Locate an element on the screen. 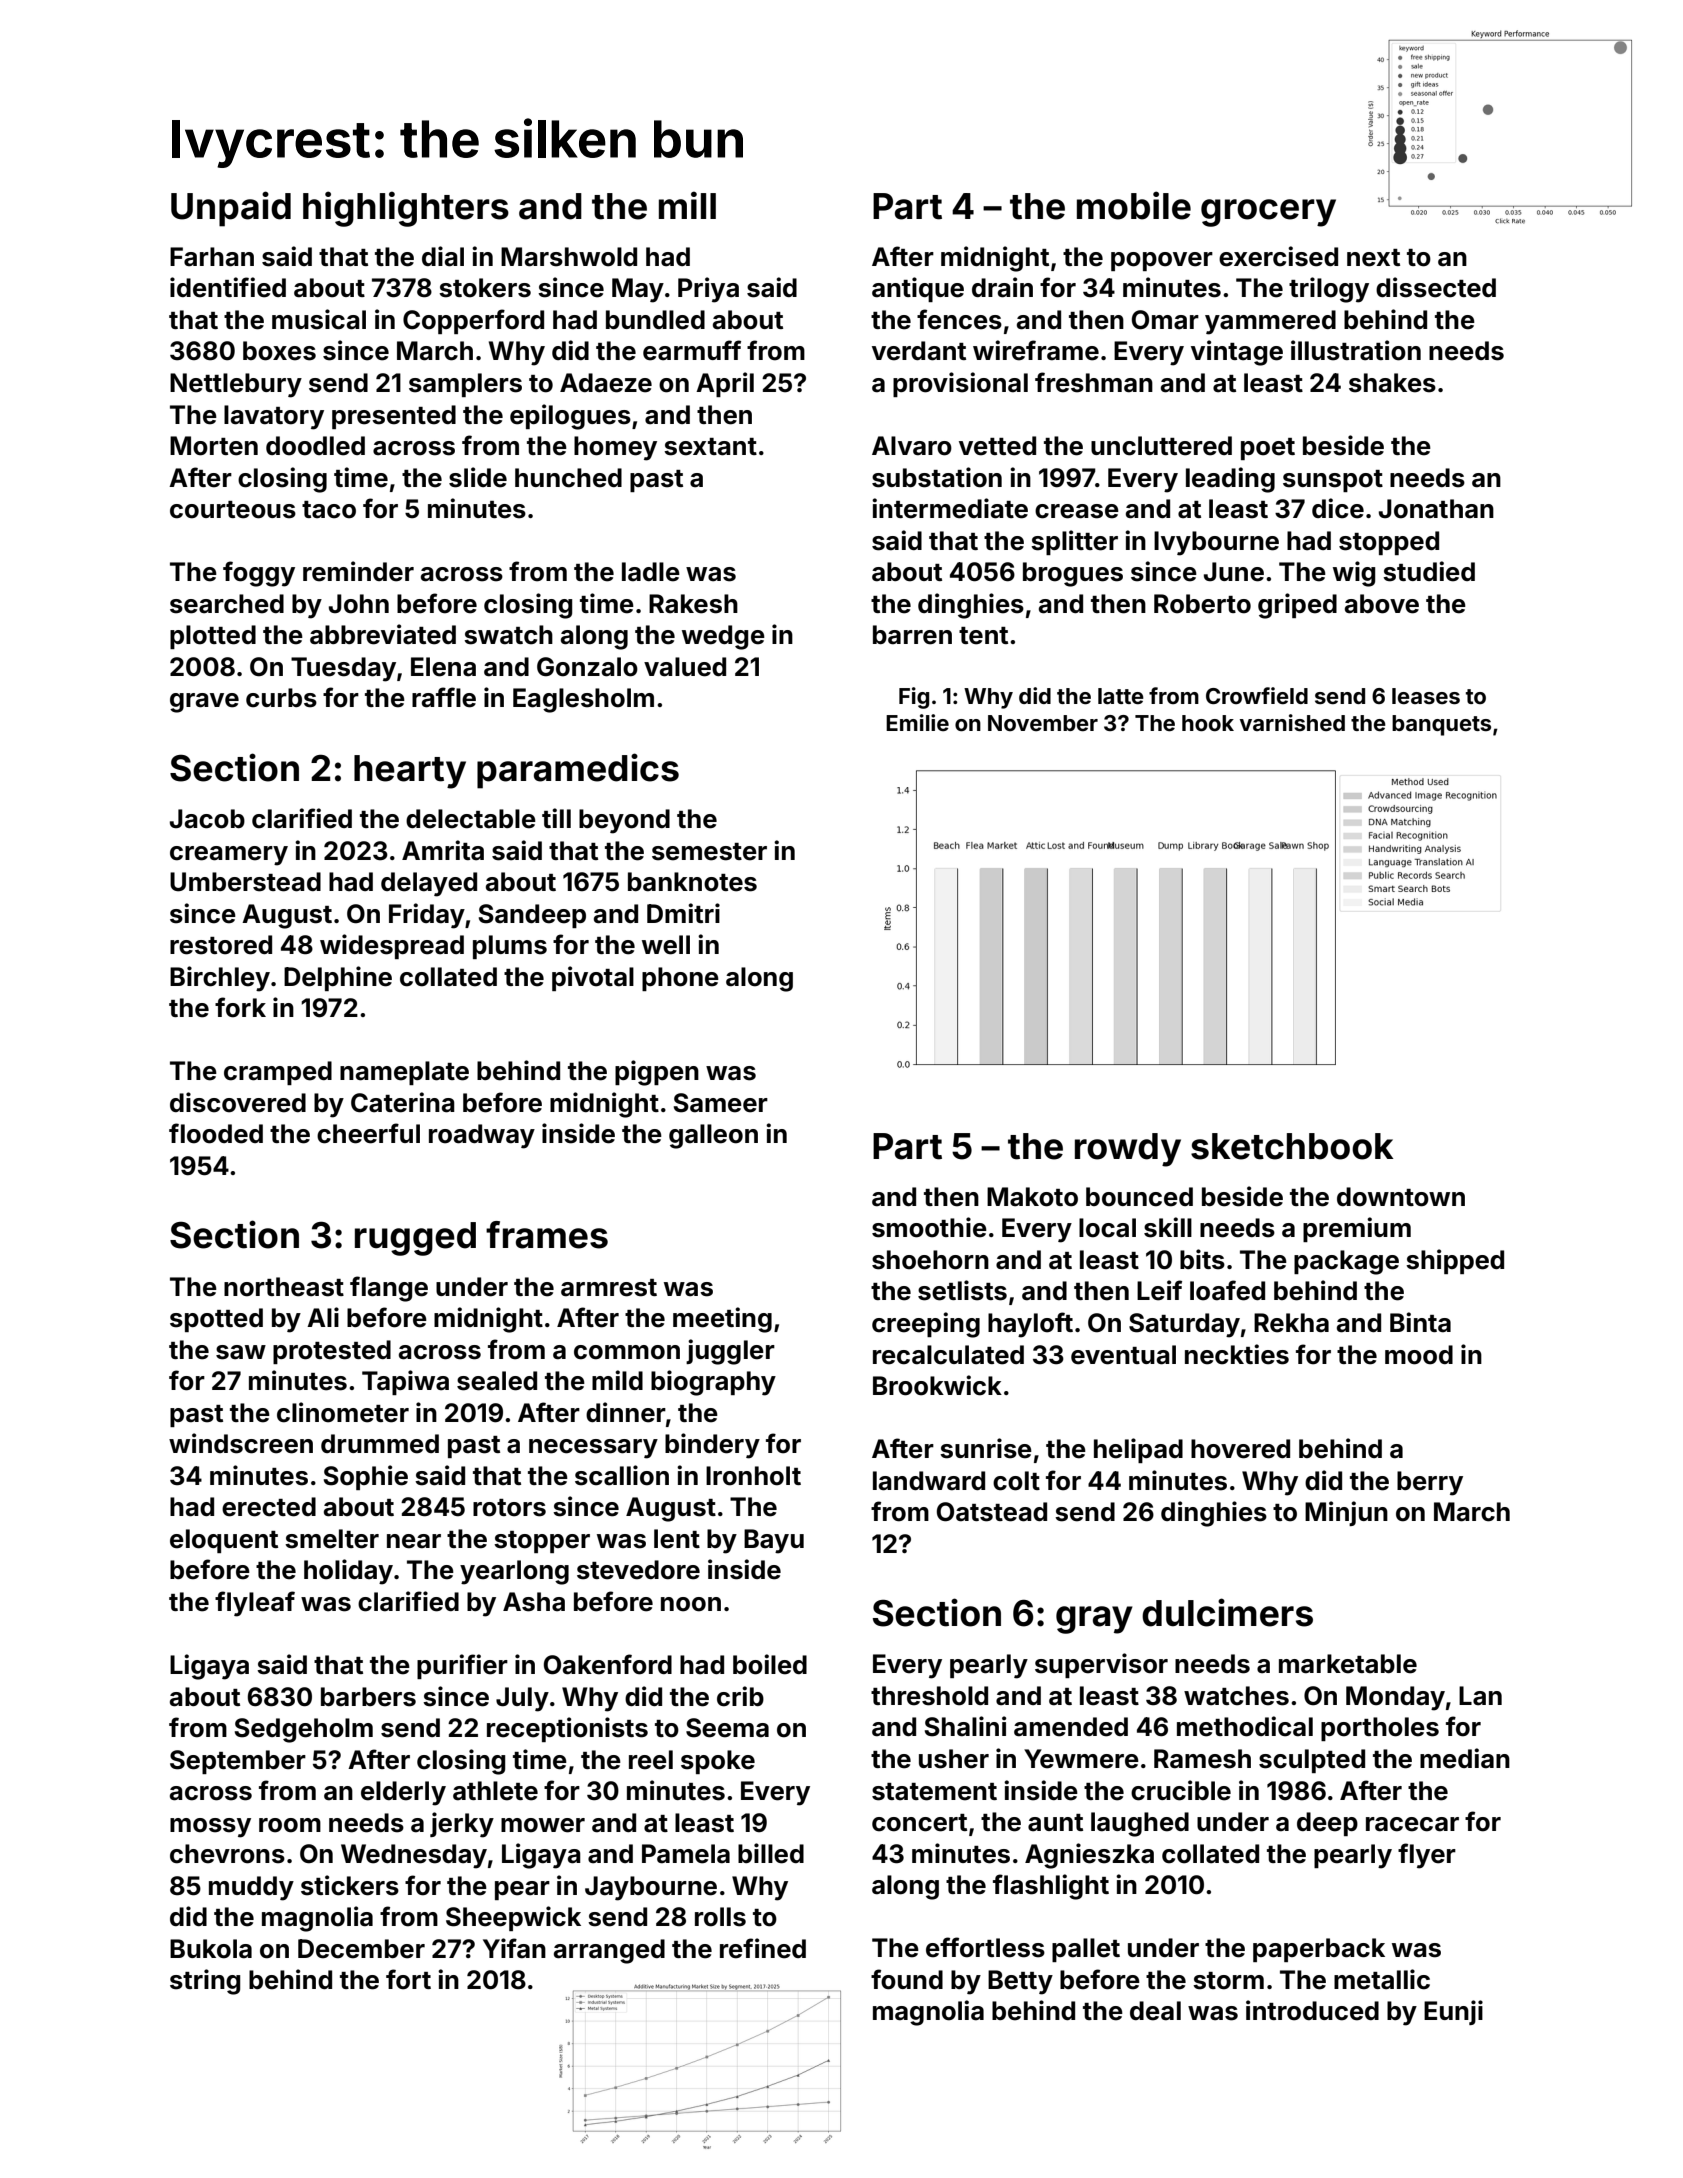 This screenshot has height=2178, width=1683. Tapiwa is located at coordinates (405, 1382).
